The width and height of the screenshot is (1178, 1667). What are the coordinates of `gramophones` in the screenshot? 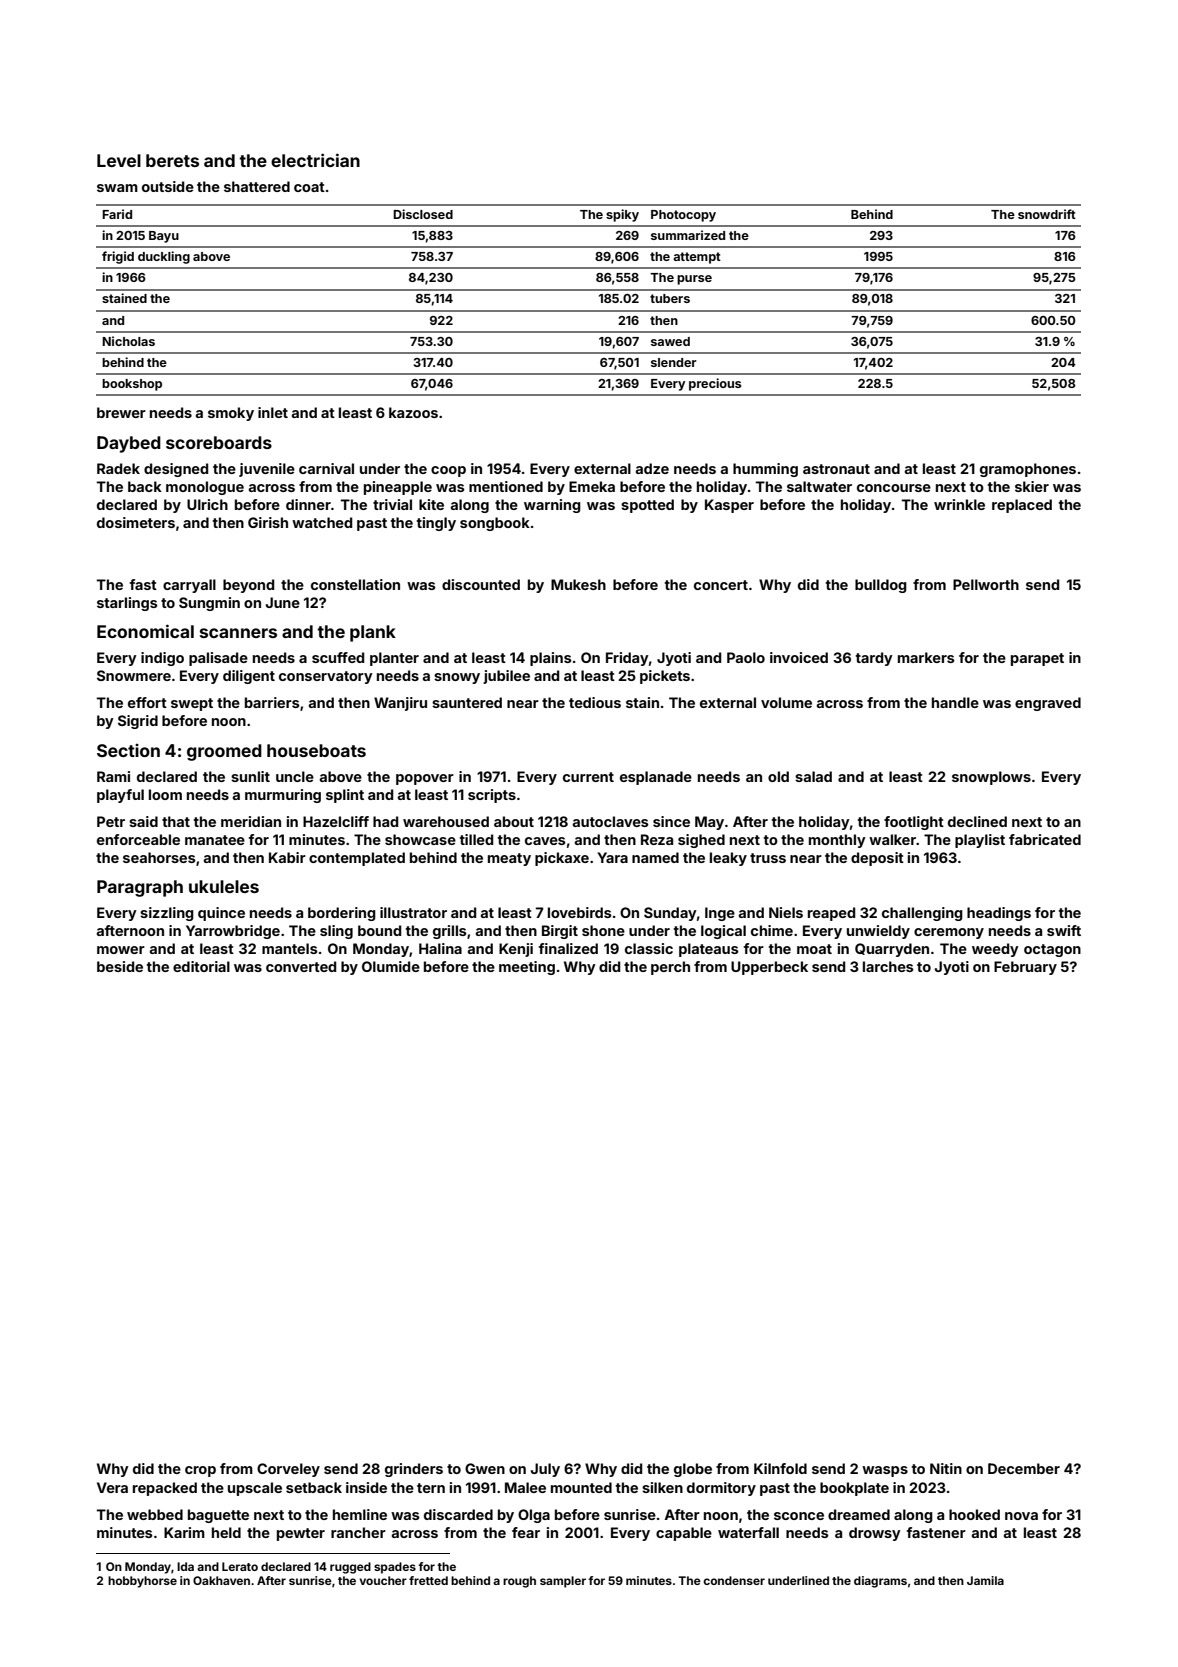 It's located at (1028, 470).
